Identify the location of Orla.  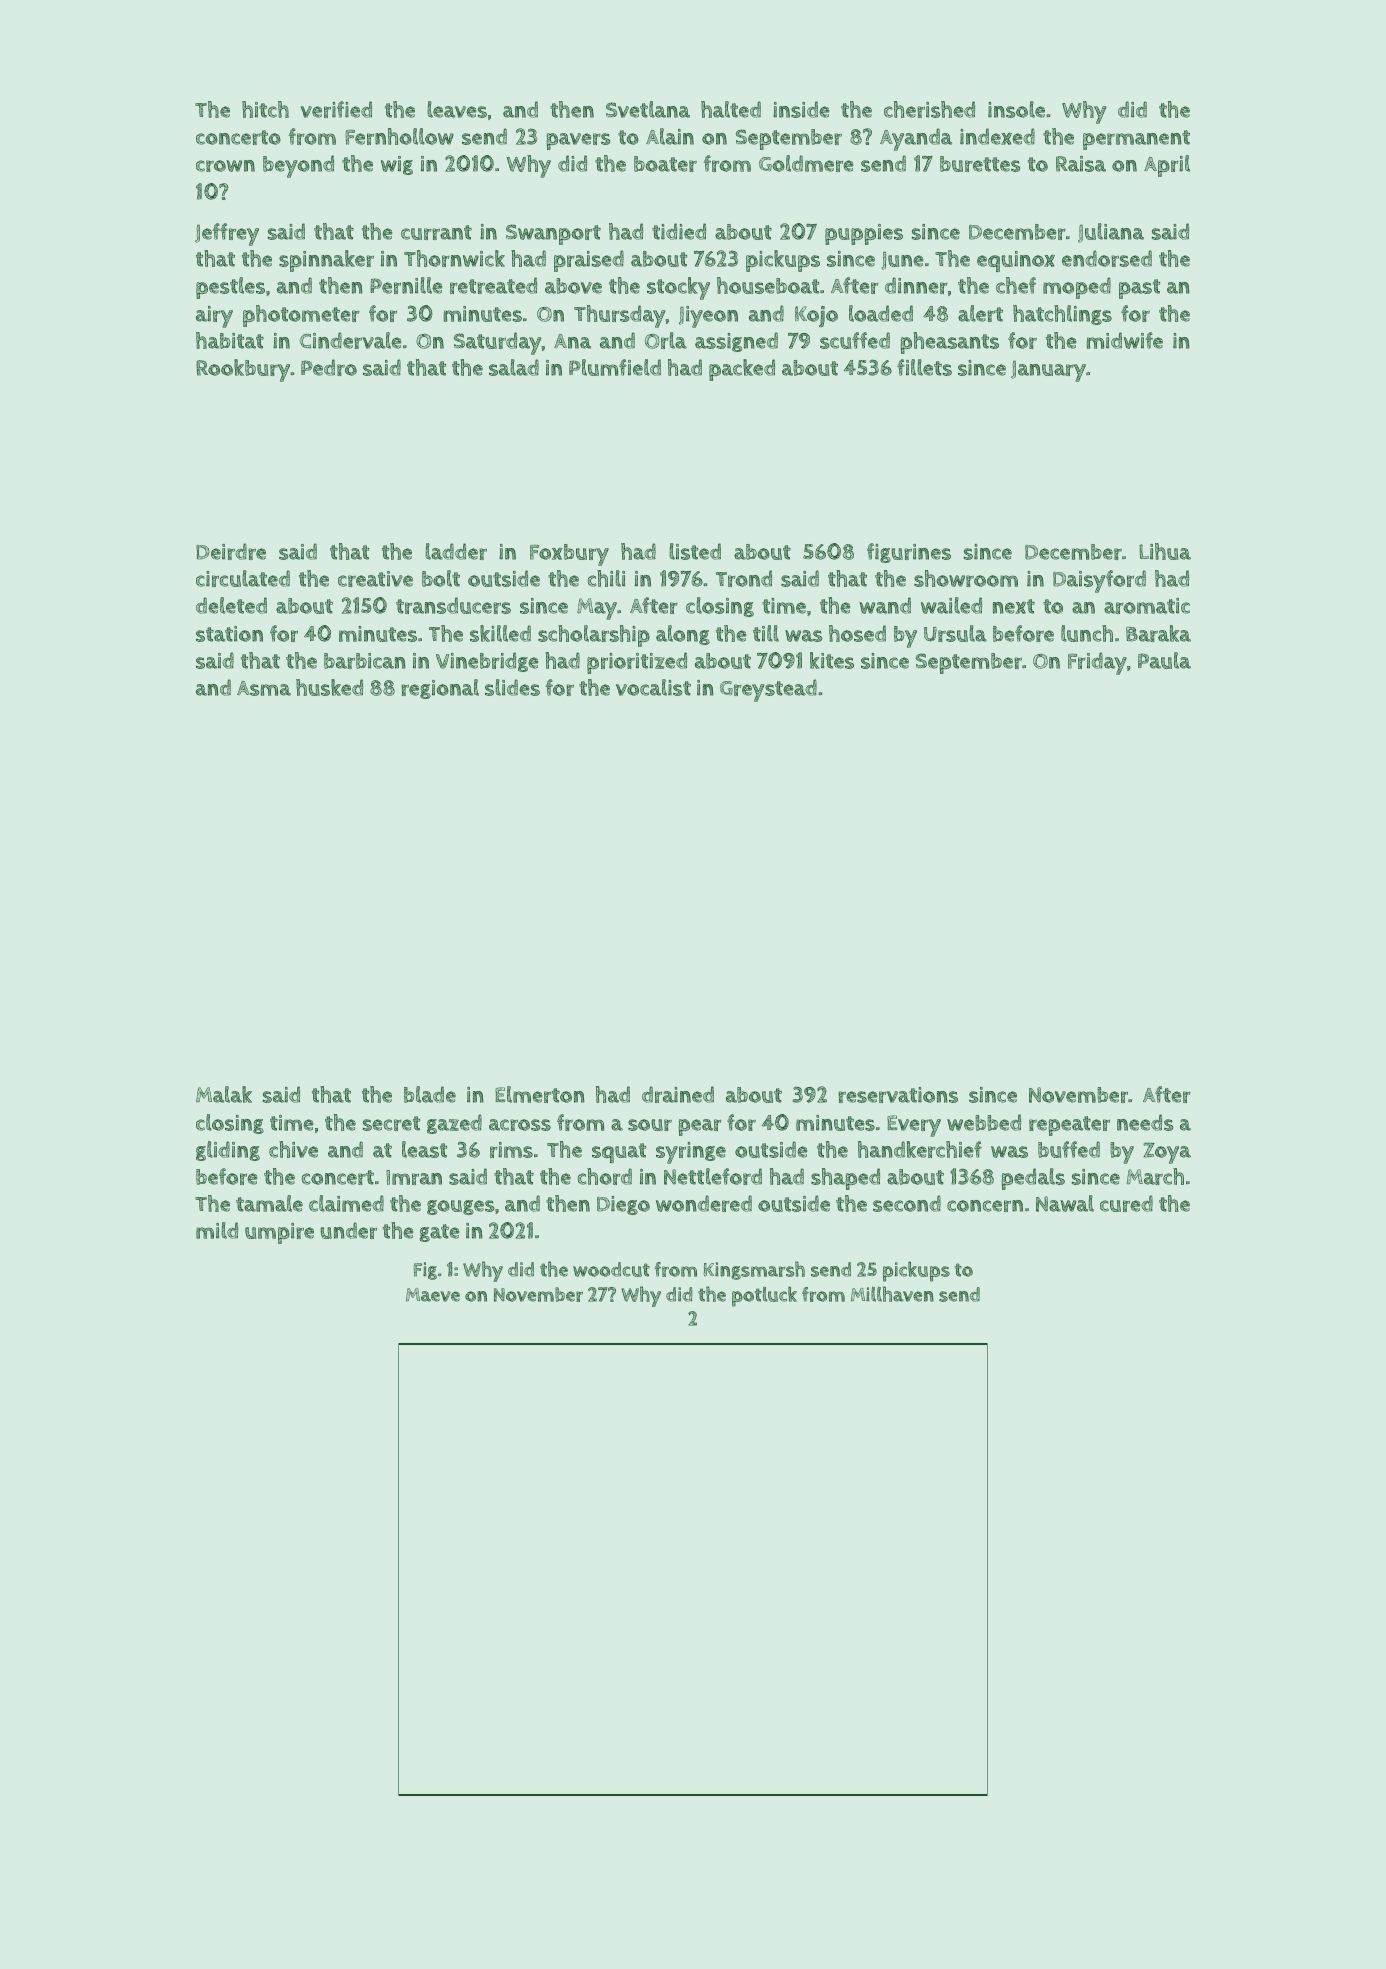
(666, 340).
